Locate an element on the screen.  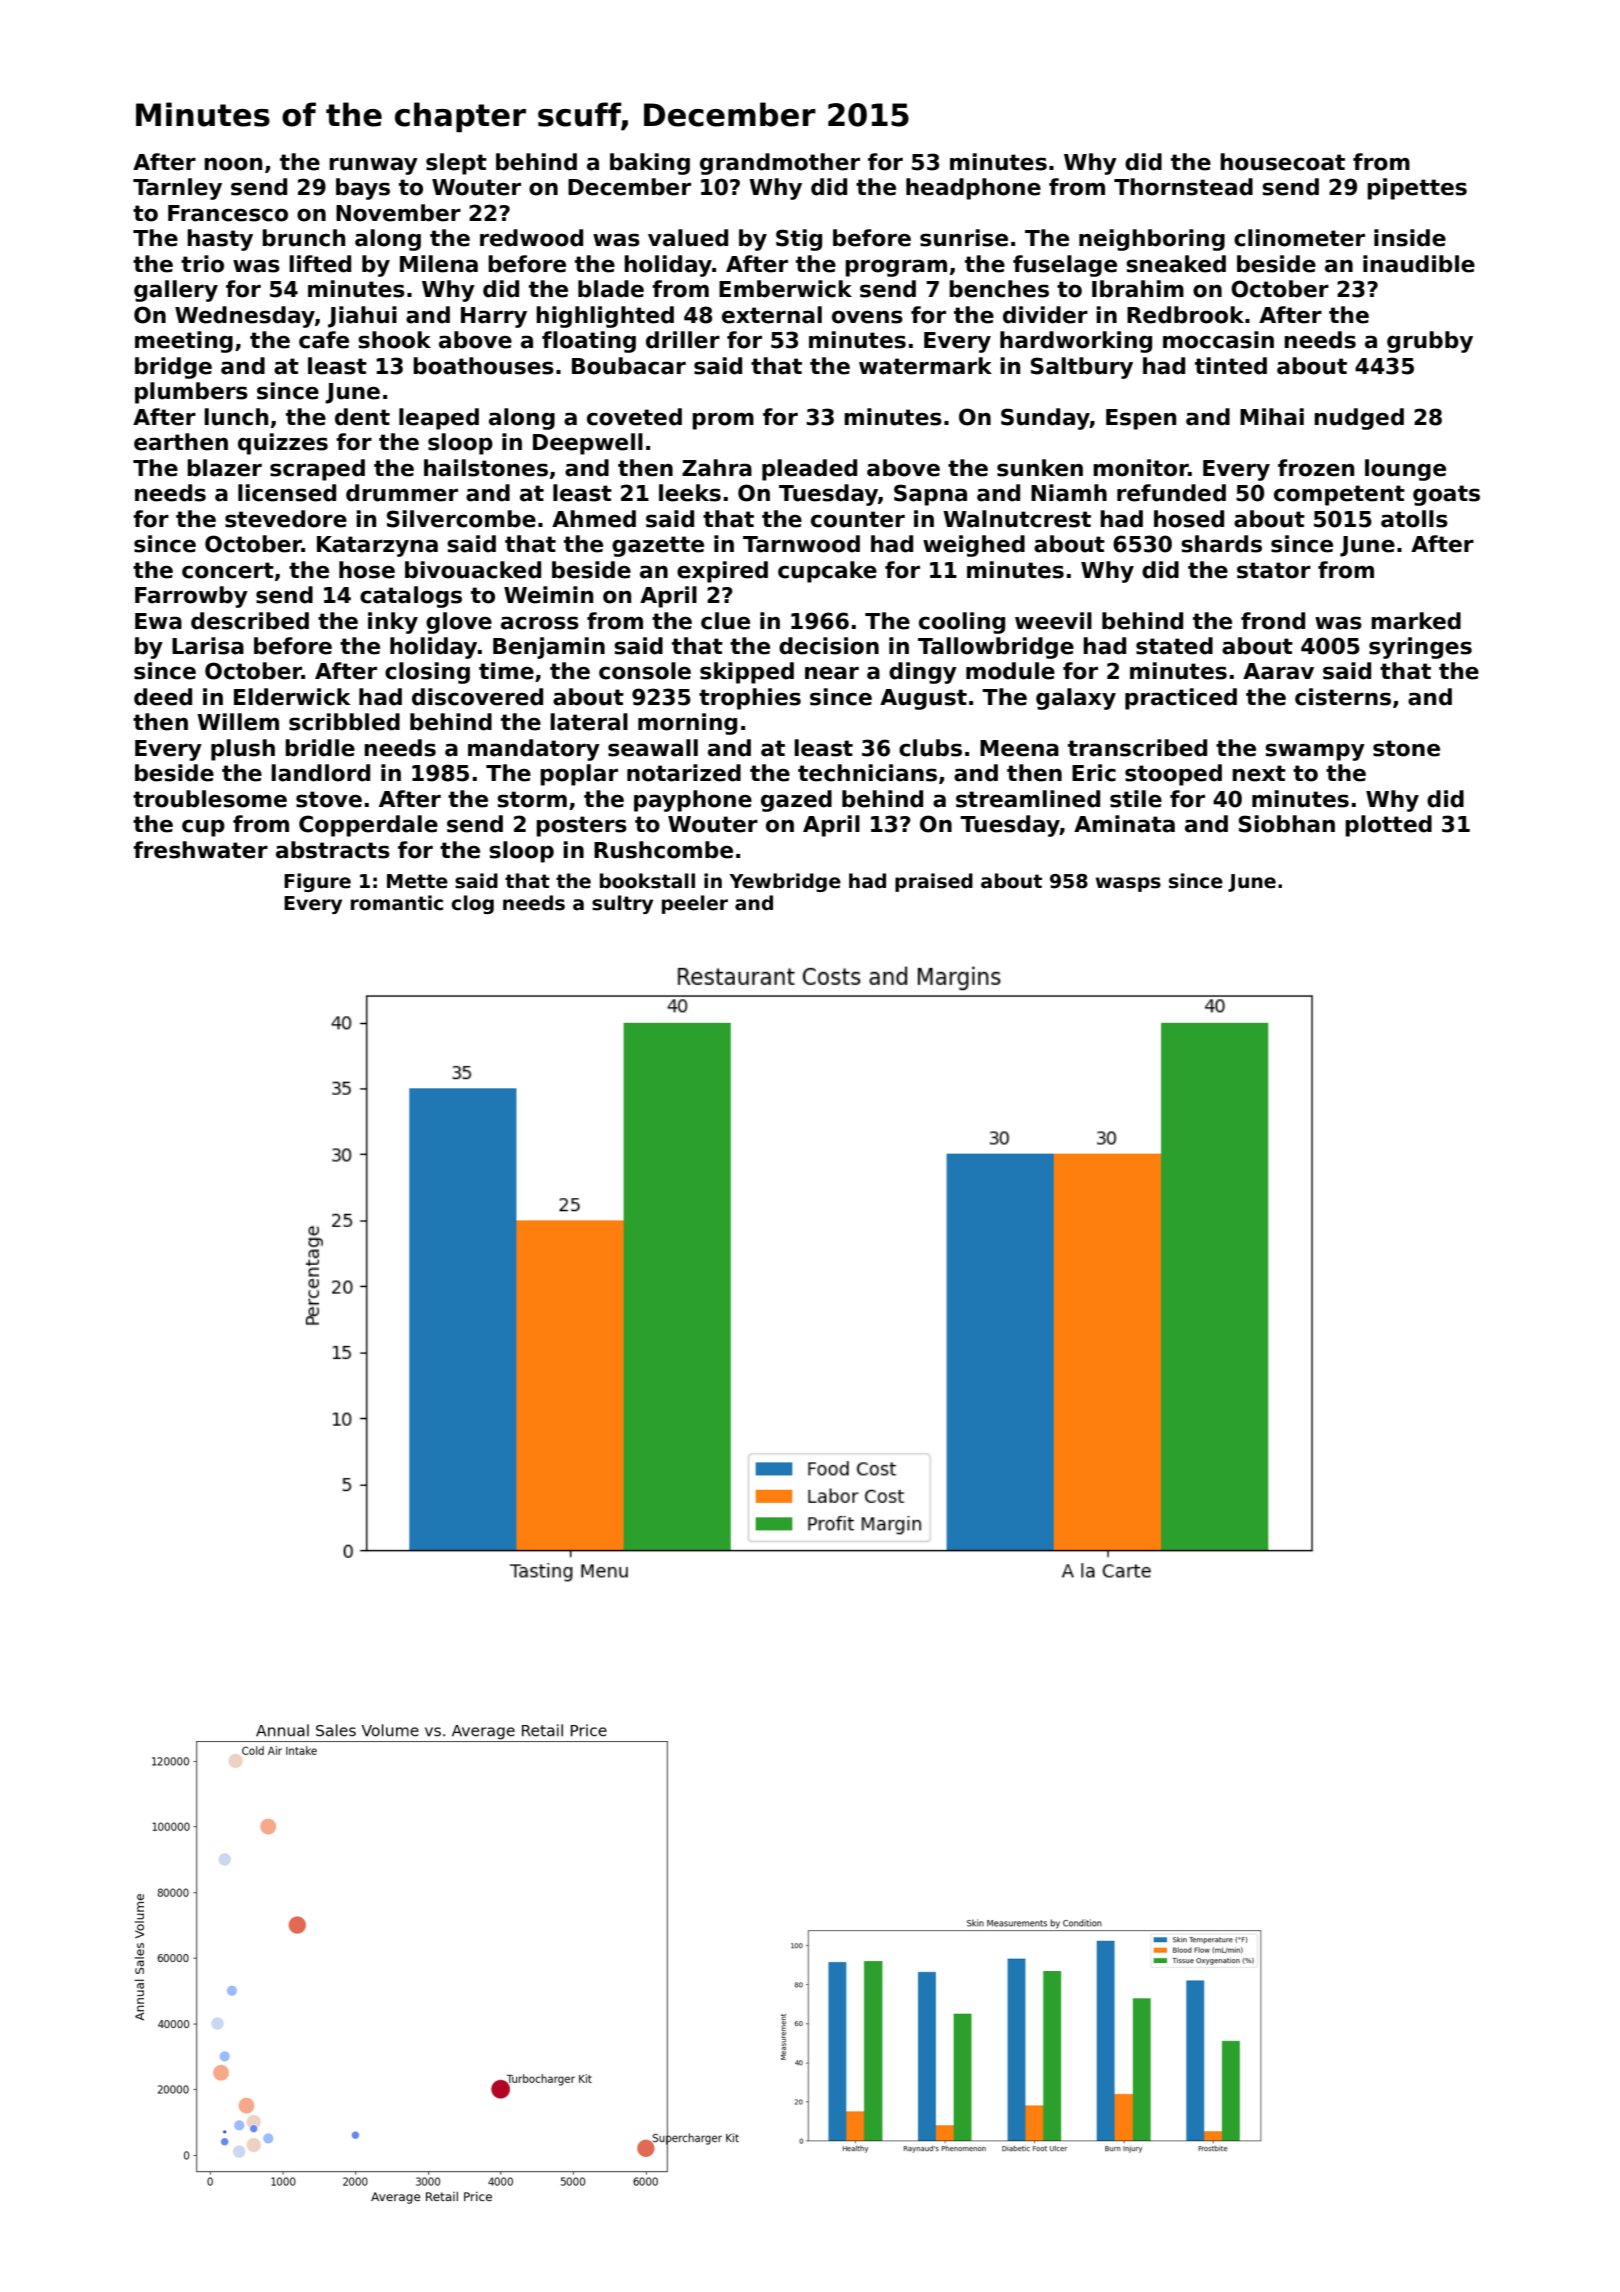
program is located at coordinates (896, 268).
